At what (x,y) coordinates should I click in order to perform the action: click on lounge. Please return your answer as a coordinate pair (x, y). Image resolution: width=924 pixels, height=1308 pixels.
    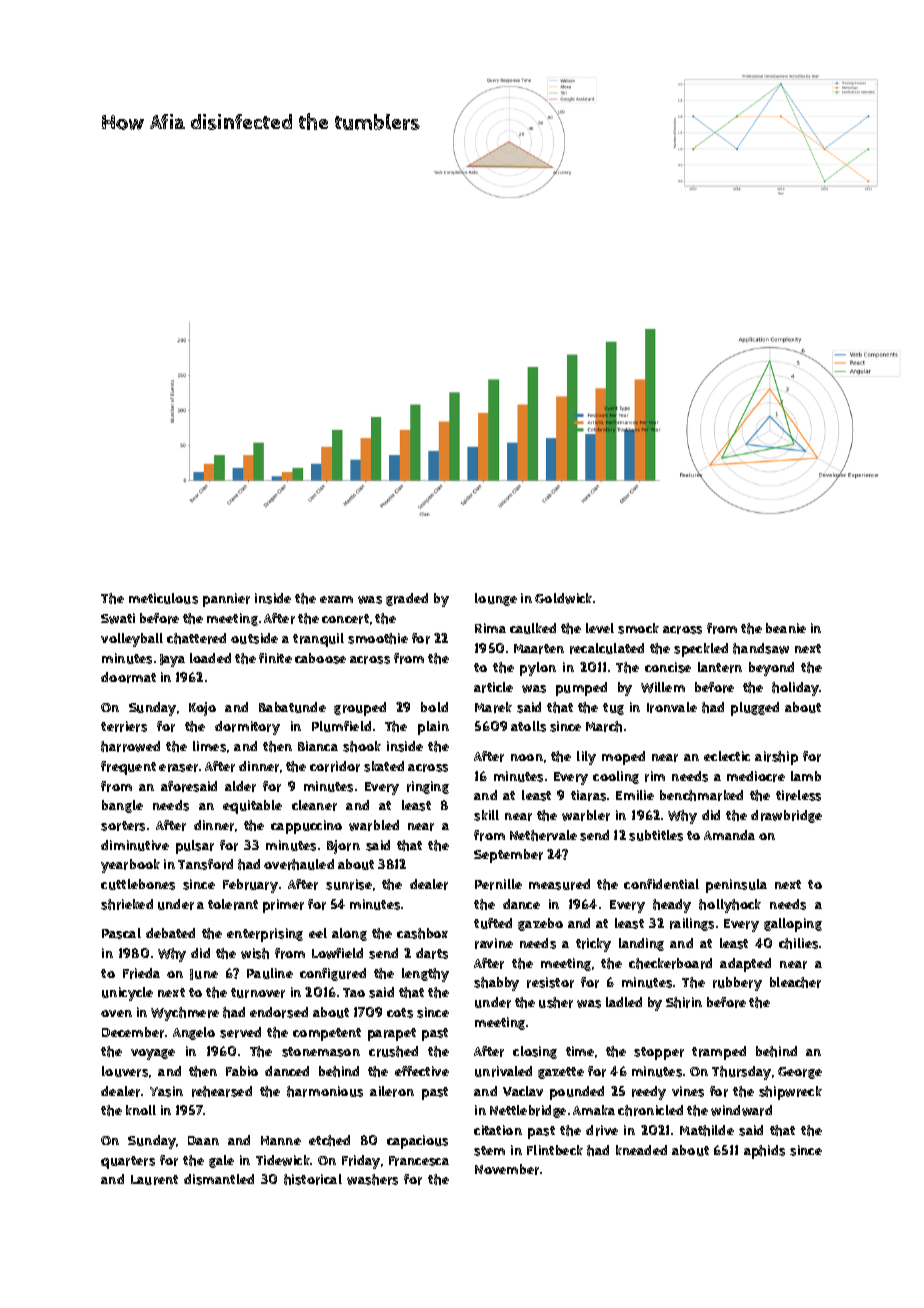
    Looking at the image, I should click on (496, 599).
